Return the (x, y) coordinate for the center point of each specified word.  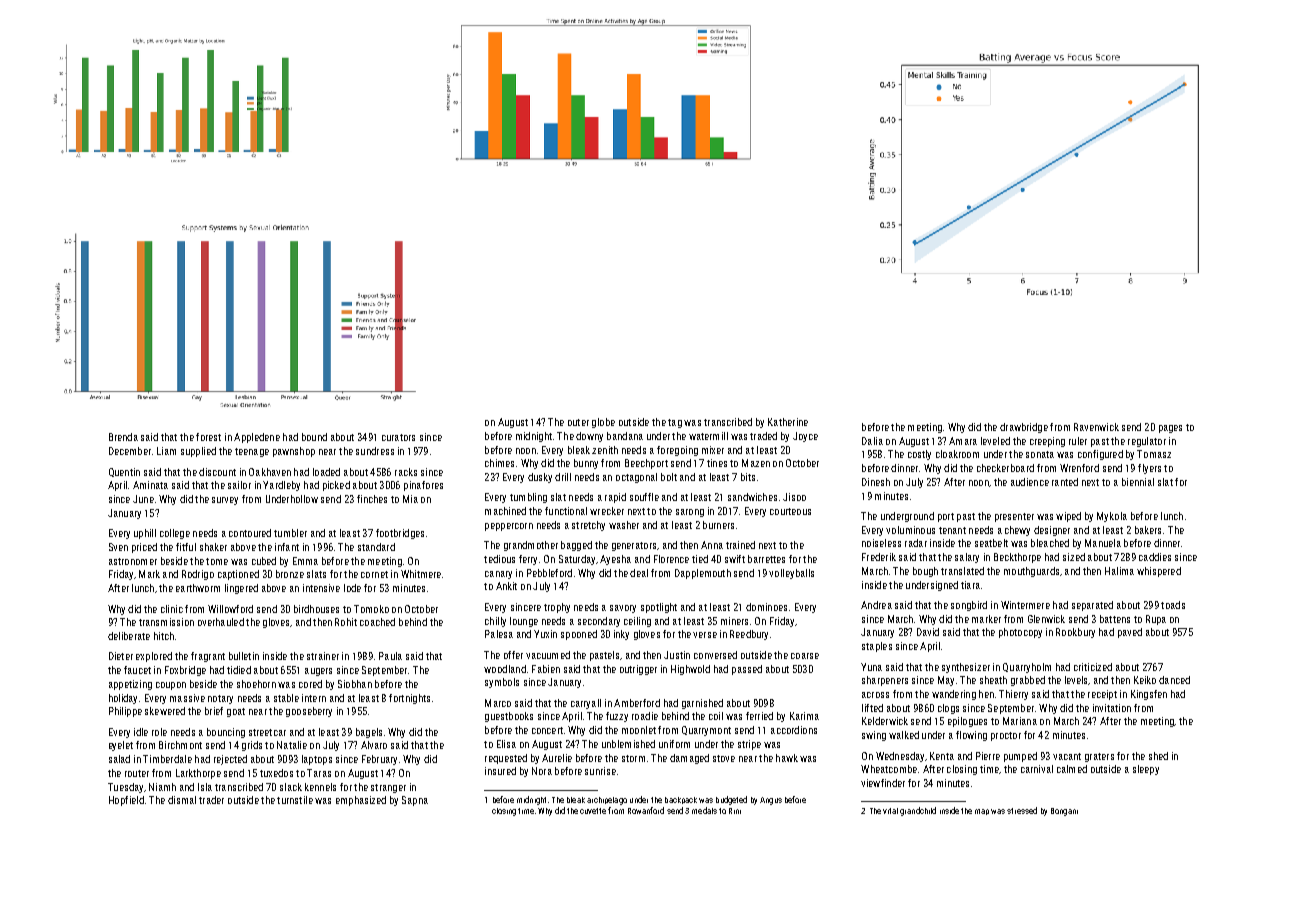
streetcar (267, 732)
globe (603, 423)
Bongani (1064, 812)
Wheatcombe (889, 769)
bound (314, 437)
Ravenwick (1096, 427)
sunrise (600, 771)
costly (919, 455)
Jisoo (794, 497)
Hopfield (126, 801)
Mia (410, 499)
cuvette (593, 811)
